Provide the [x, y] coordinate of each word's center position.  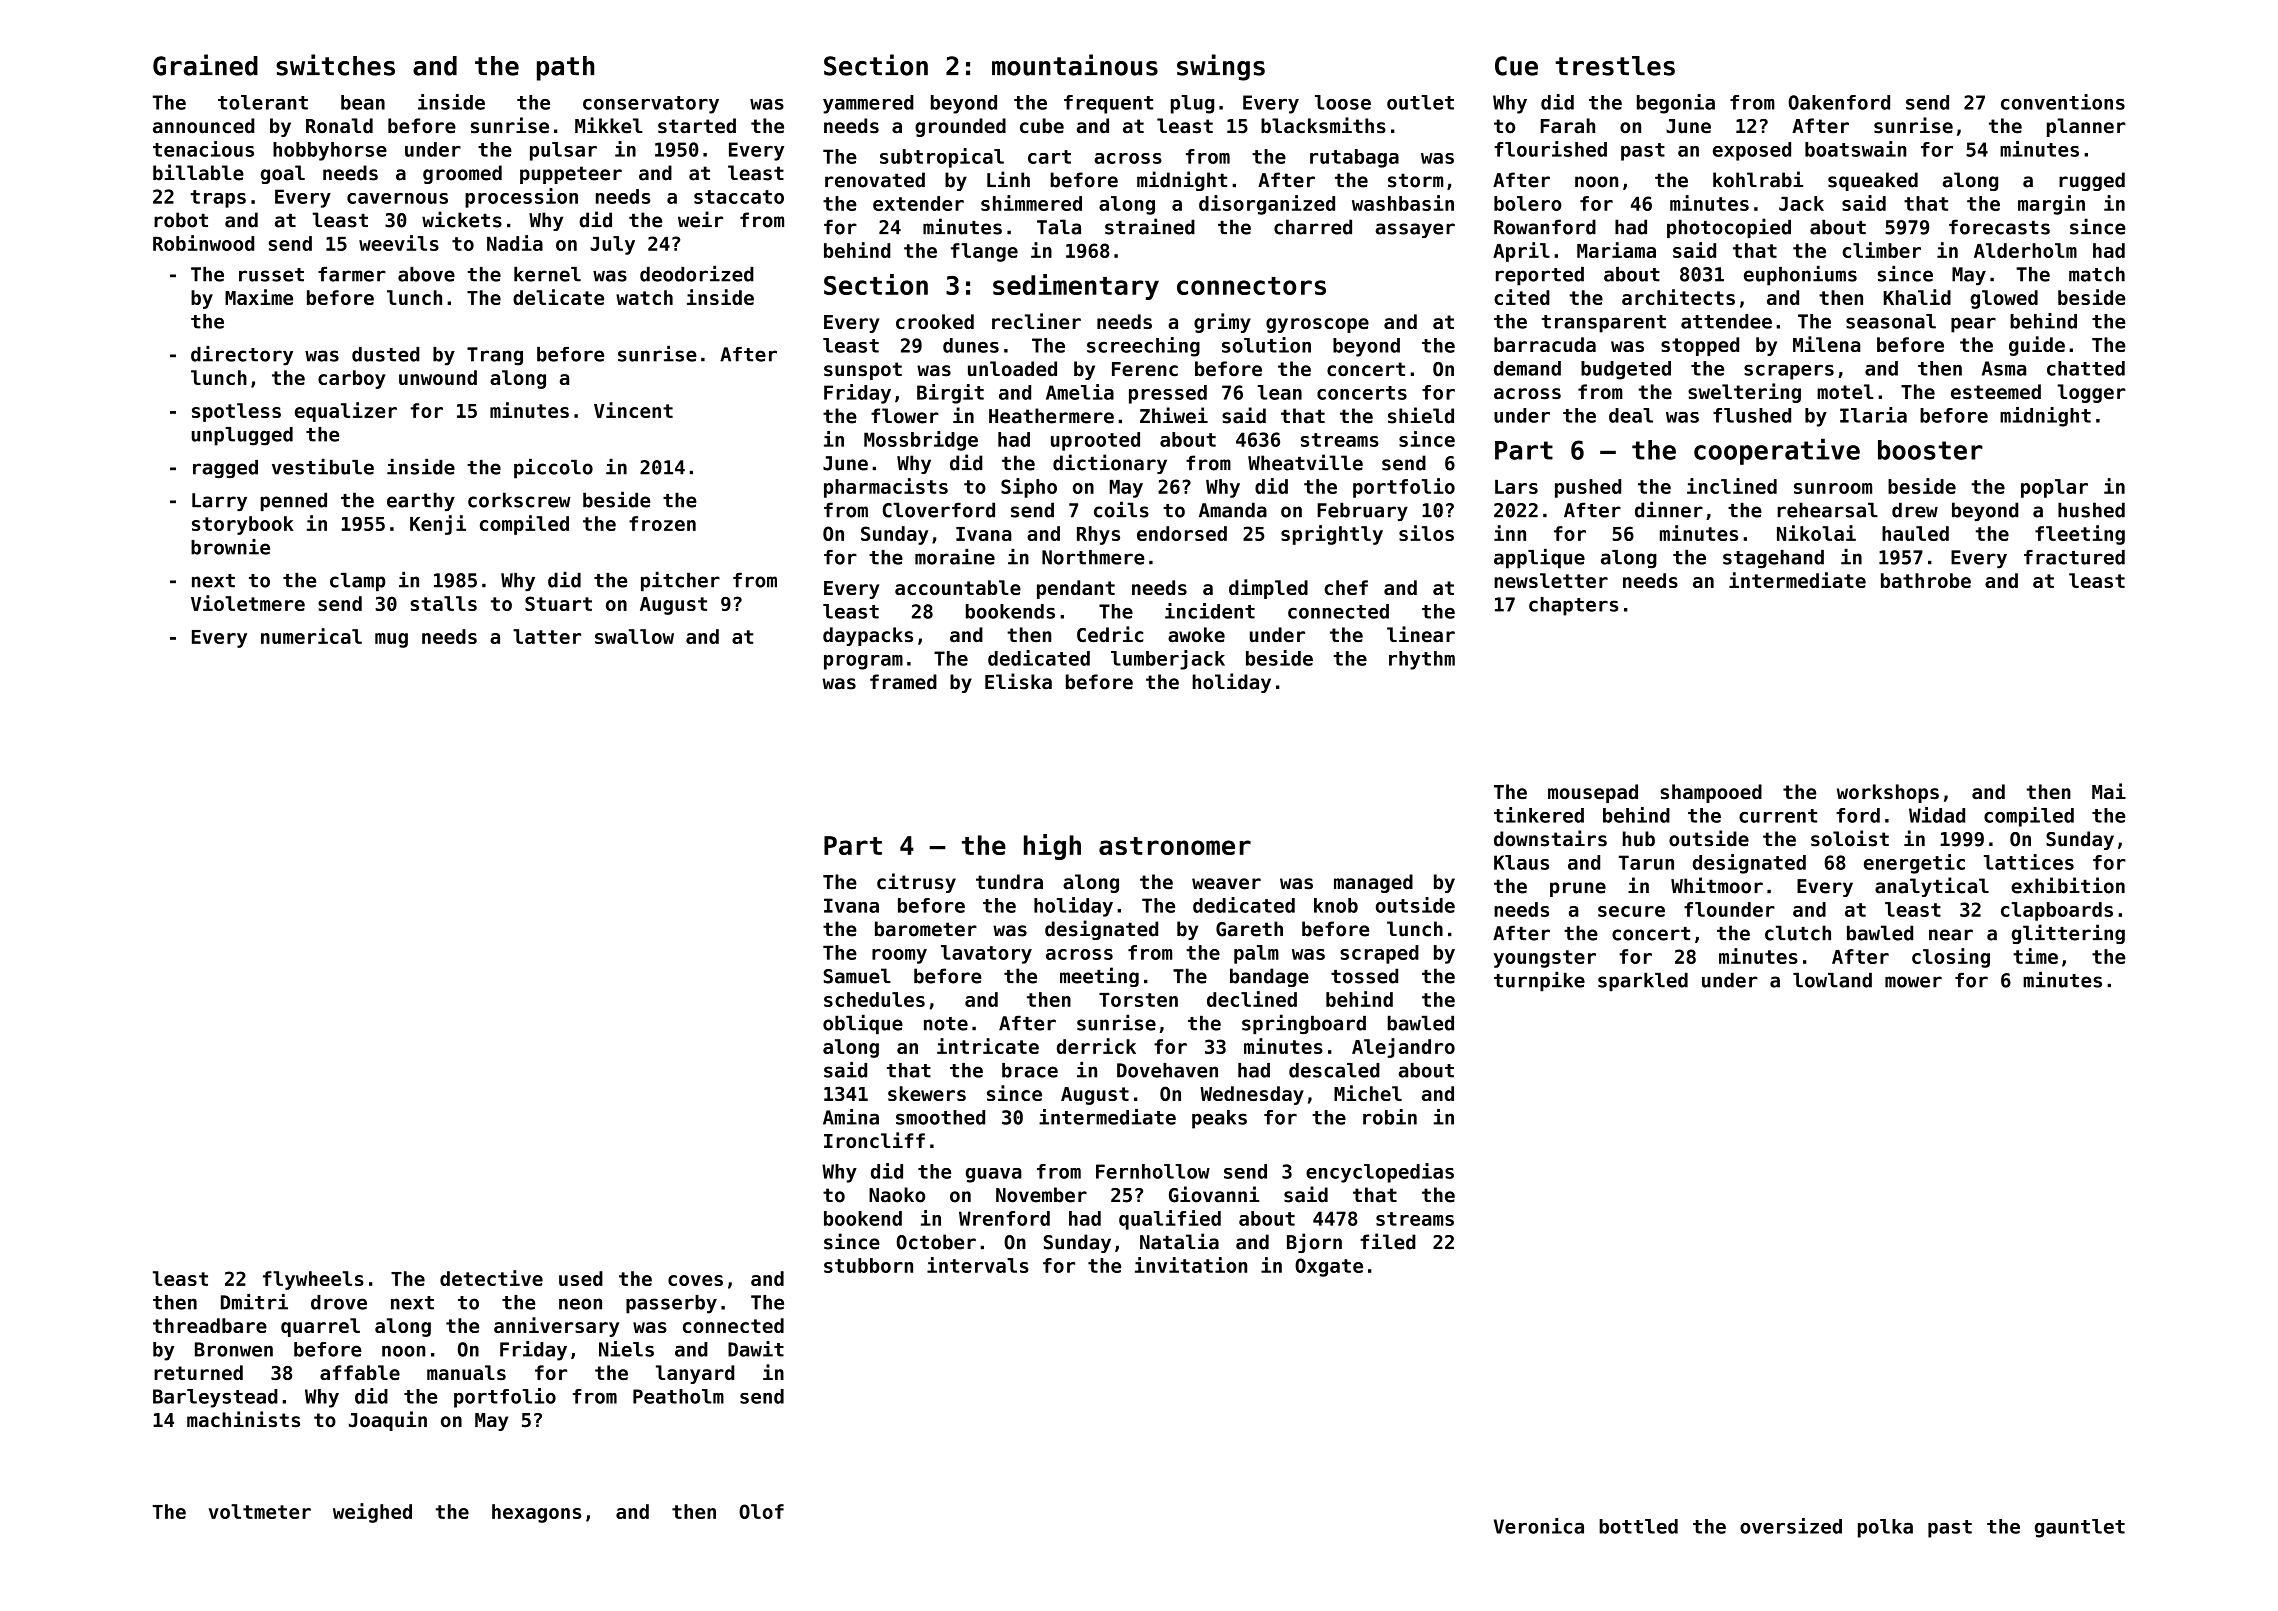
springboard [1304, 1024]
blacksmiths [1323, 125]
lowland [1832, 980]
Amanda [1233, 510]
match [2097, 274]
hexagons [536, 1513]
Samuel [857, 976]
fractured [2074, 557]
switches [335, 65]
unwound [438, 377]
